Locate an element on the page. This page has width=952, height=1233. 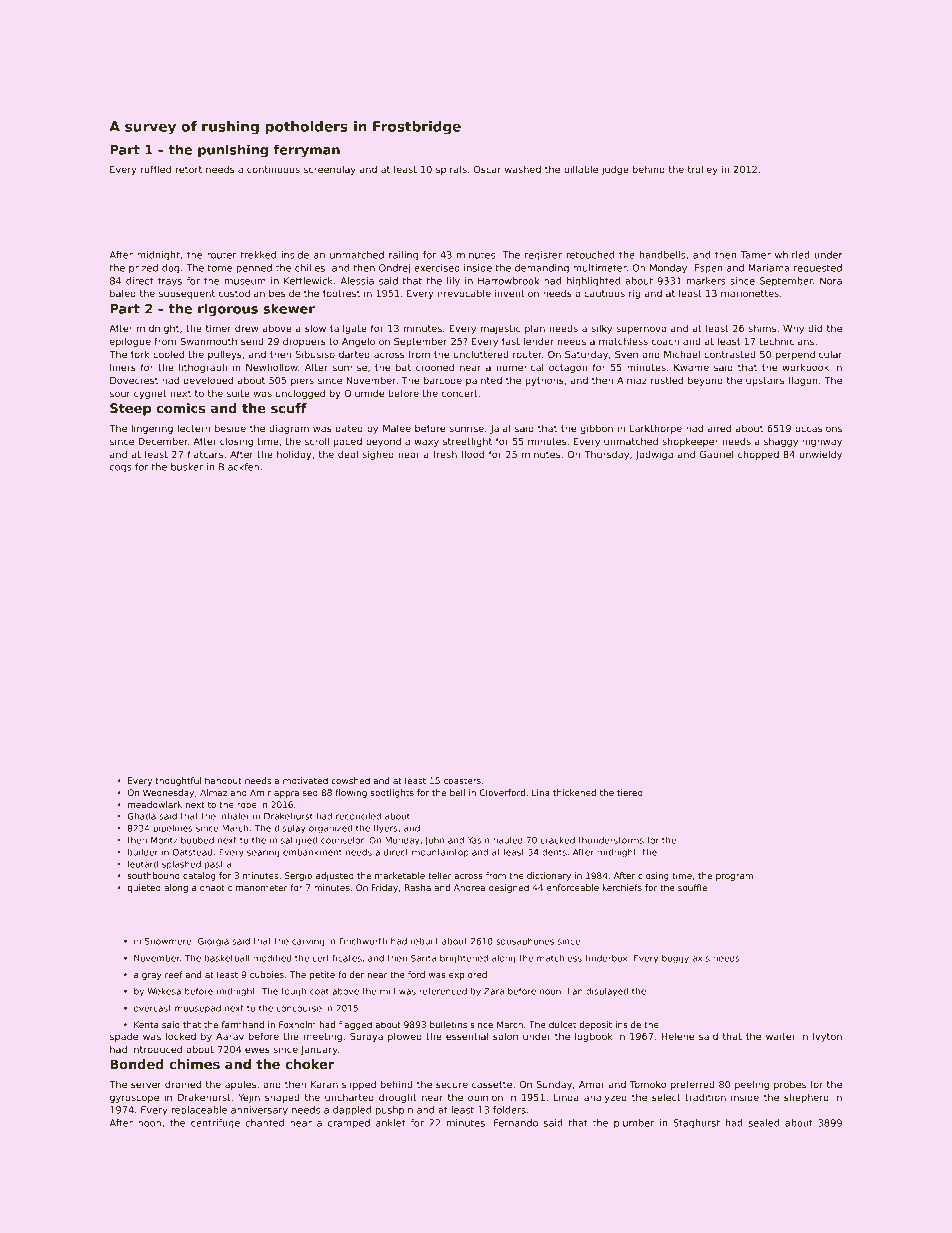
Thursday is located at coordinates (606, 455).
